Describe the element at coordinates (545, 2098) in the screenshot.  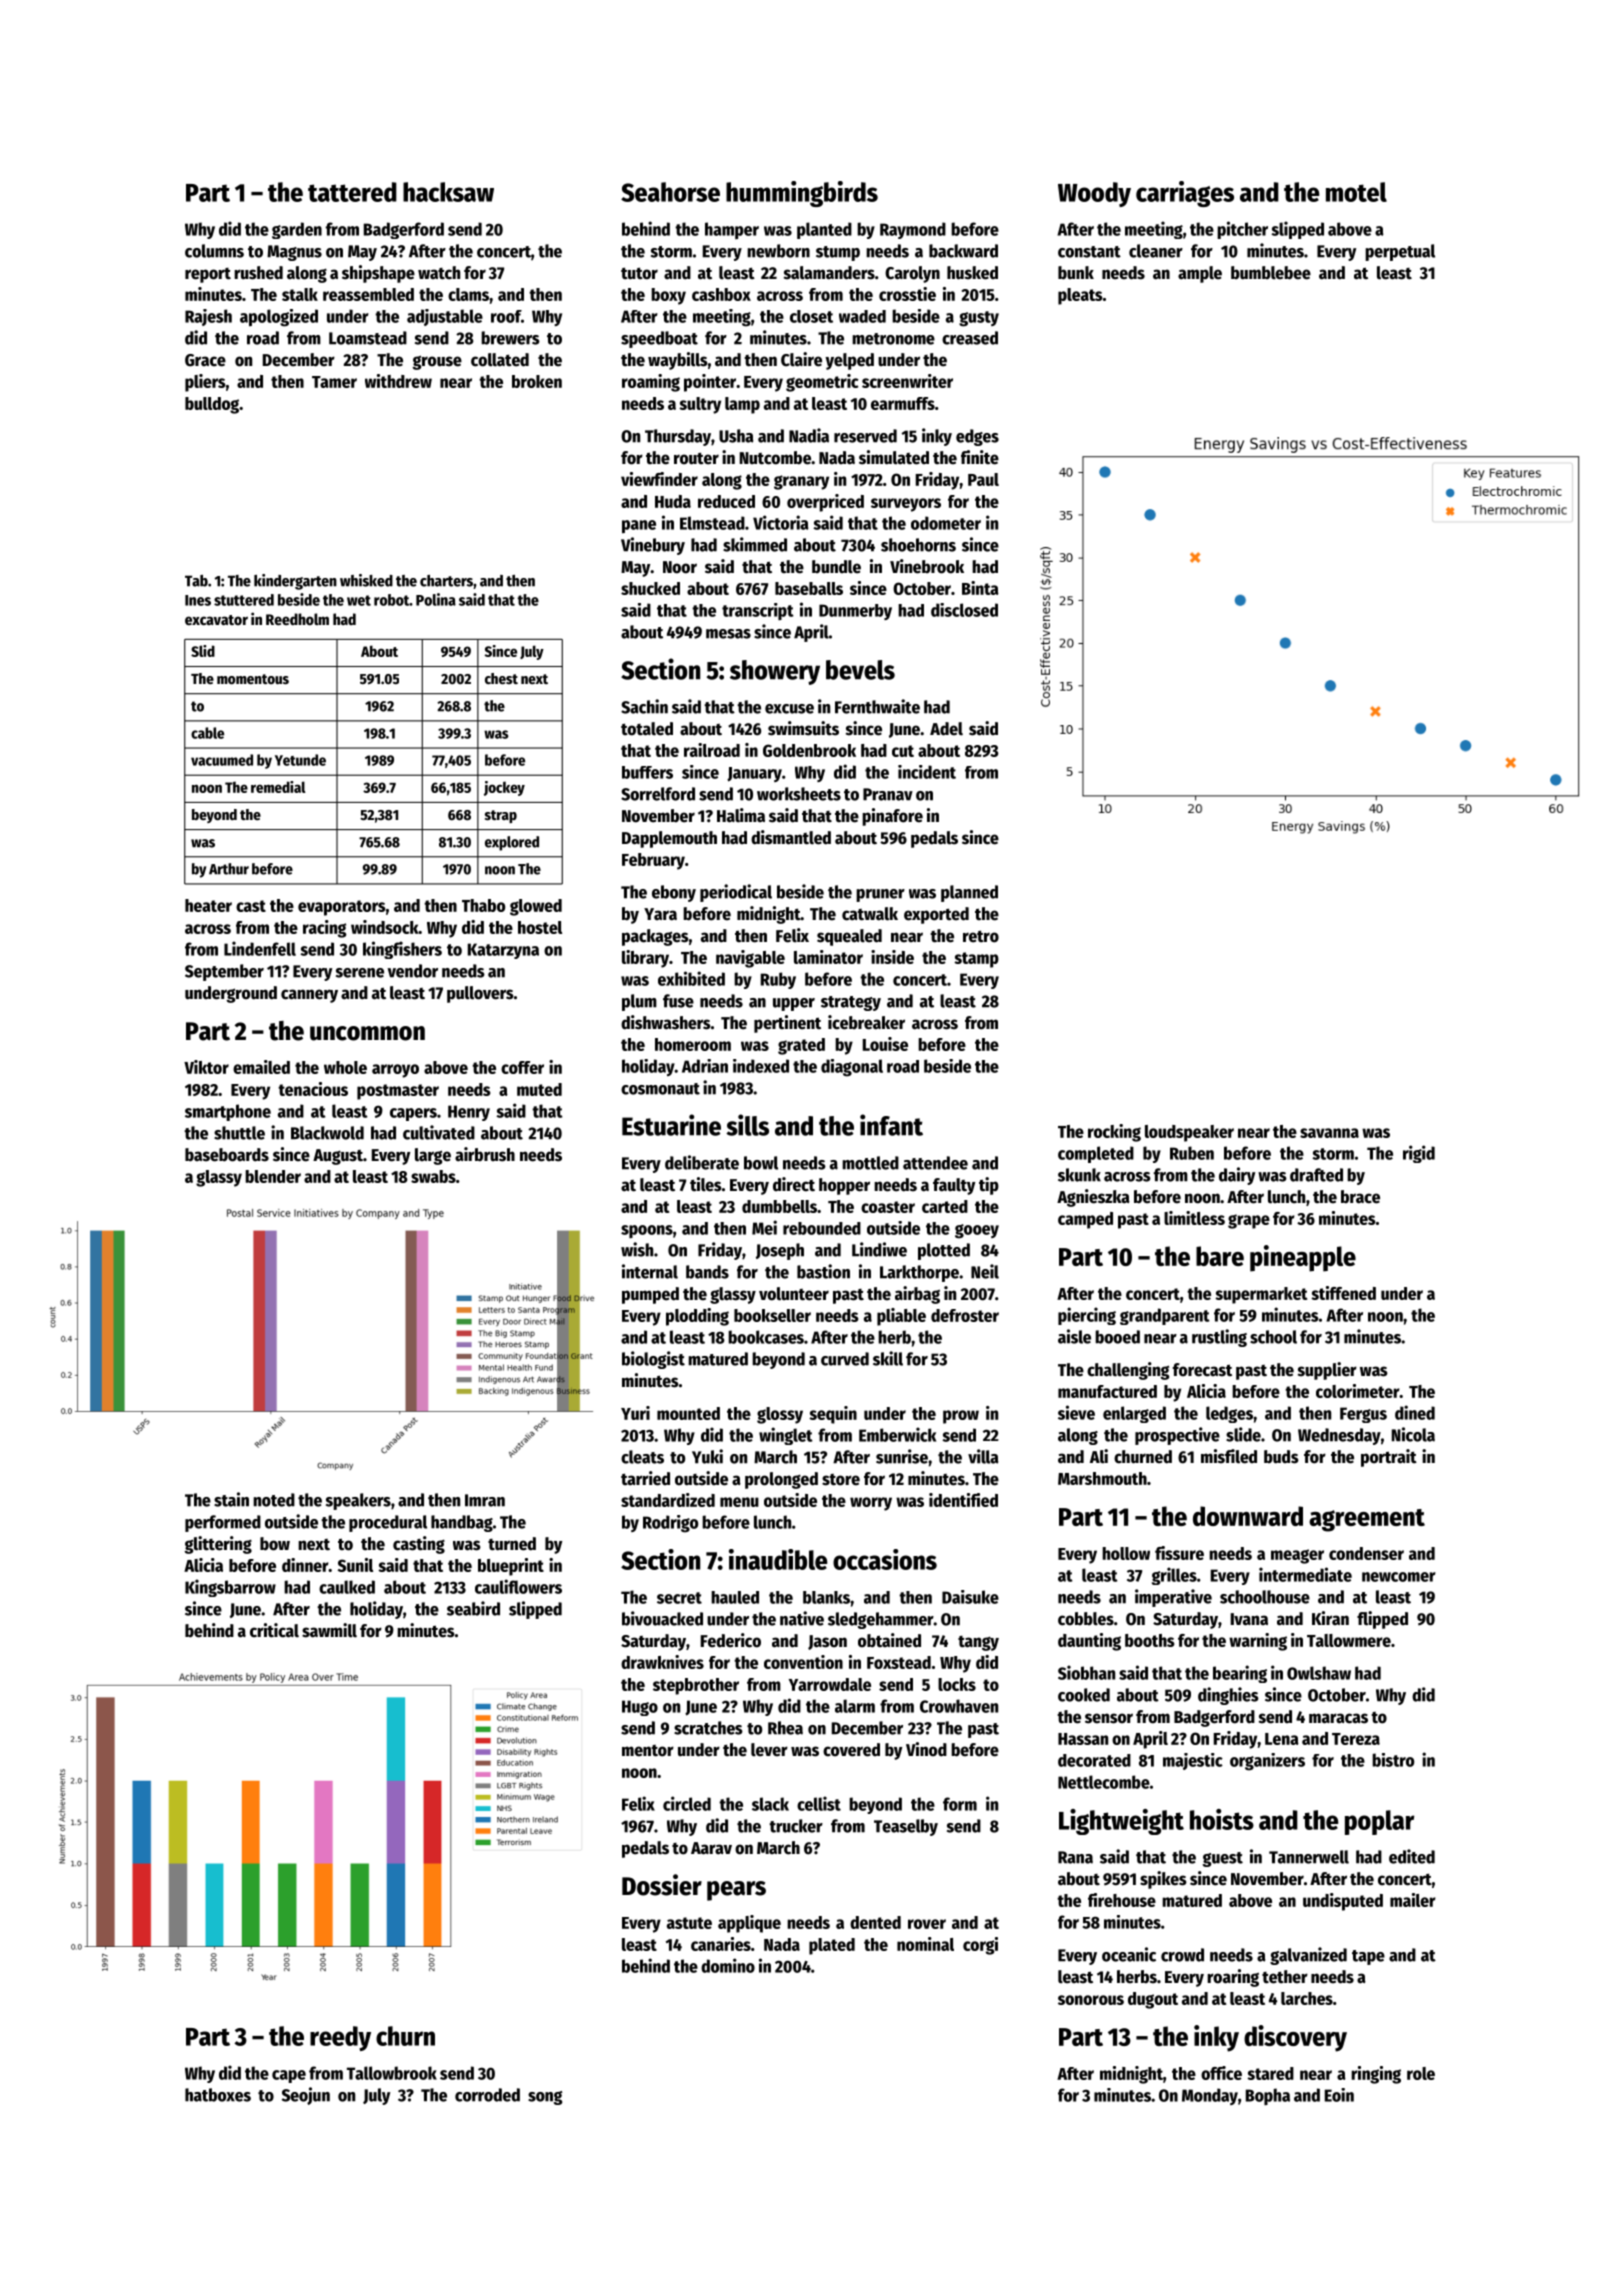
I see `song` at that location.
